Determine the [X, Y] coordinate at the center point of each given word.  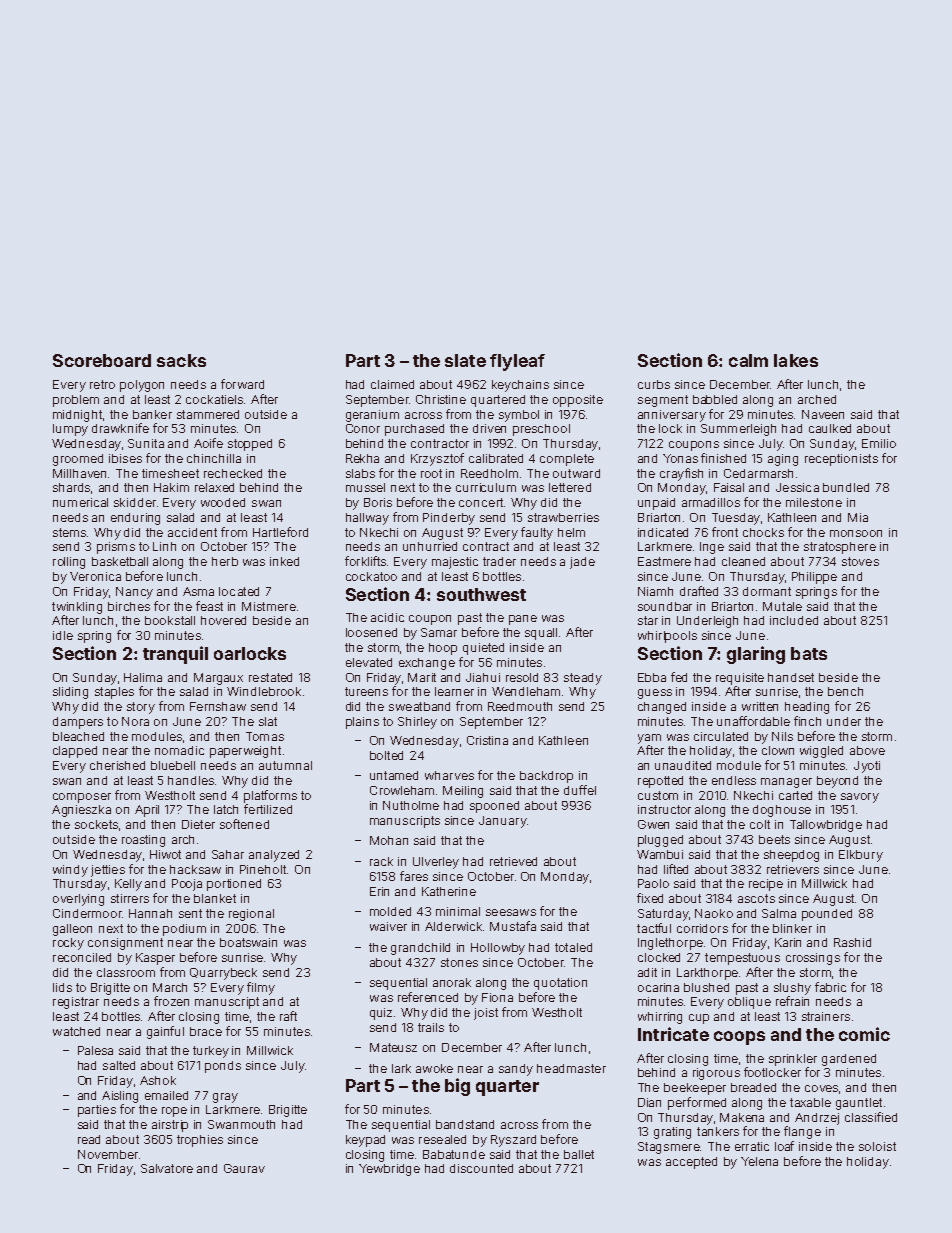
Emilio [879, 443]
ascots [756, 898]
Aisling [120, 1097]
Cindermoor [87, 913]
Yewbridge [389, 1170]
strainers [826, 1016]
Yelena [759, 1161]
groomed [78, 460]
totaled [573, 947]
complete [567, 460]
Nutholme [411, 805]
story [141, 708]
